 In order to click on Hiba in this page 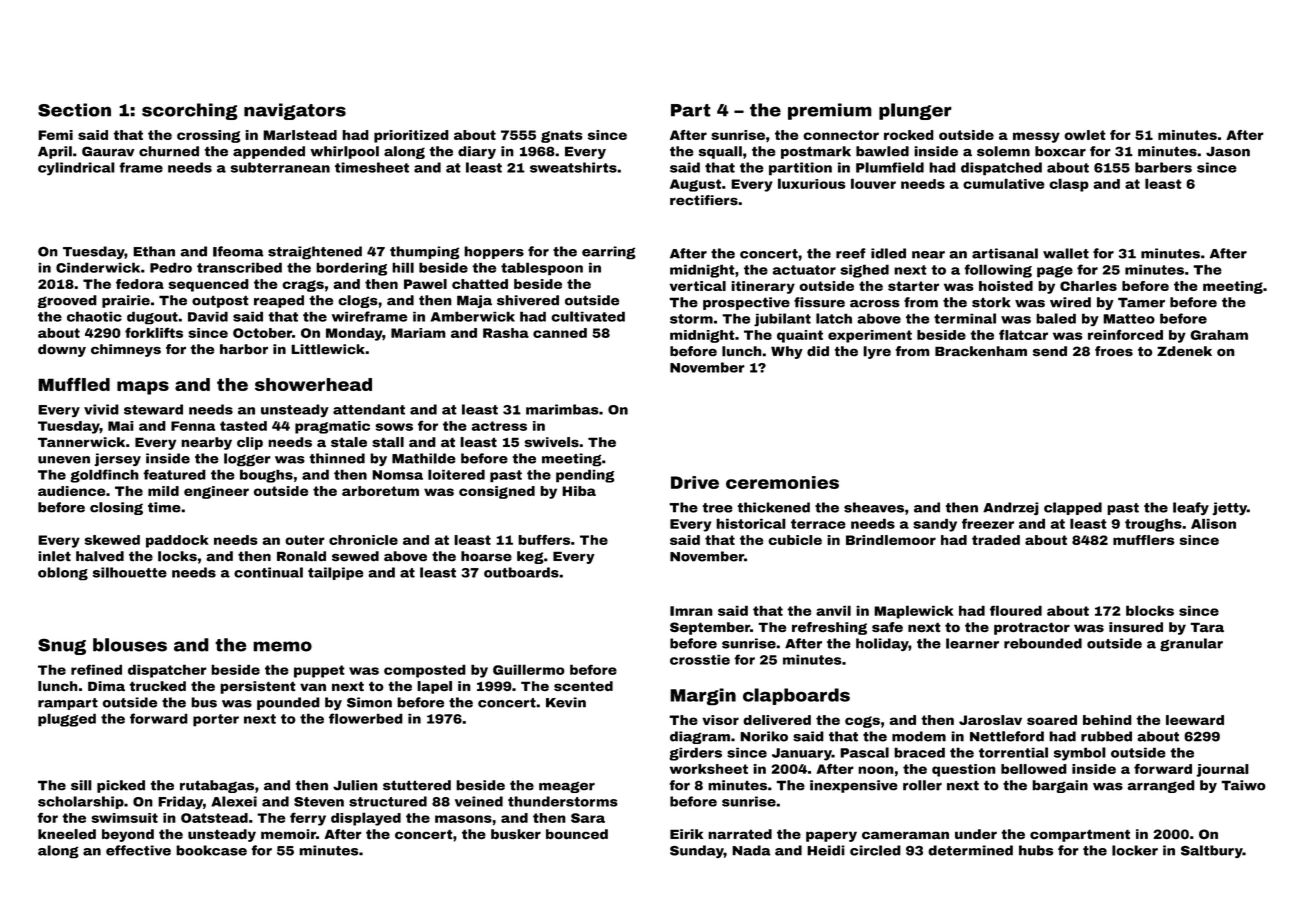, I will do `click(579, 491)`.
